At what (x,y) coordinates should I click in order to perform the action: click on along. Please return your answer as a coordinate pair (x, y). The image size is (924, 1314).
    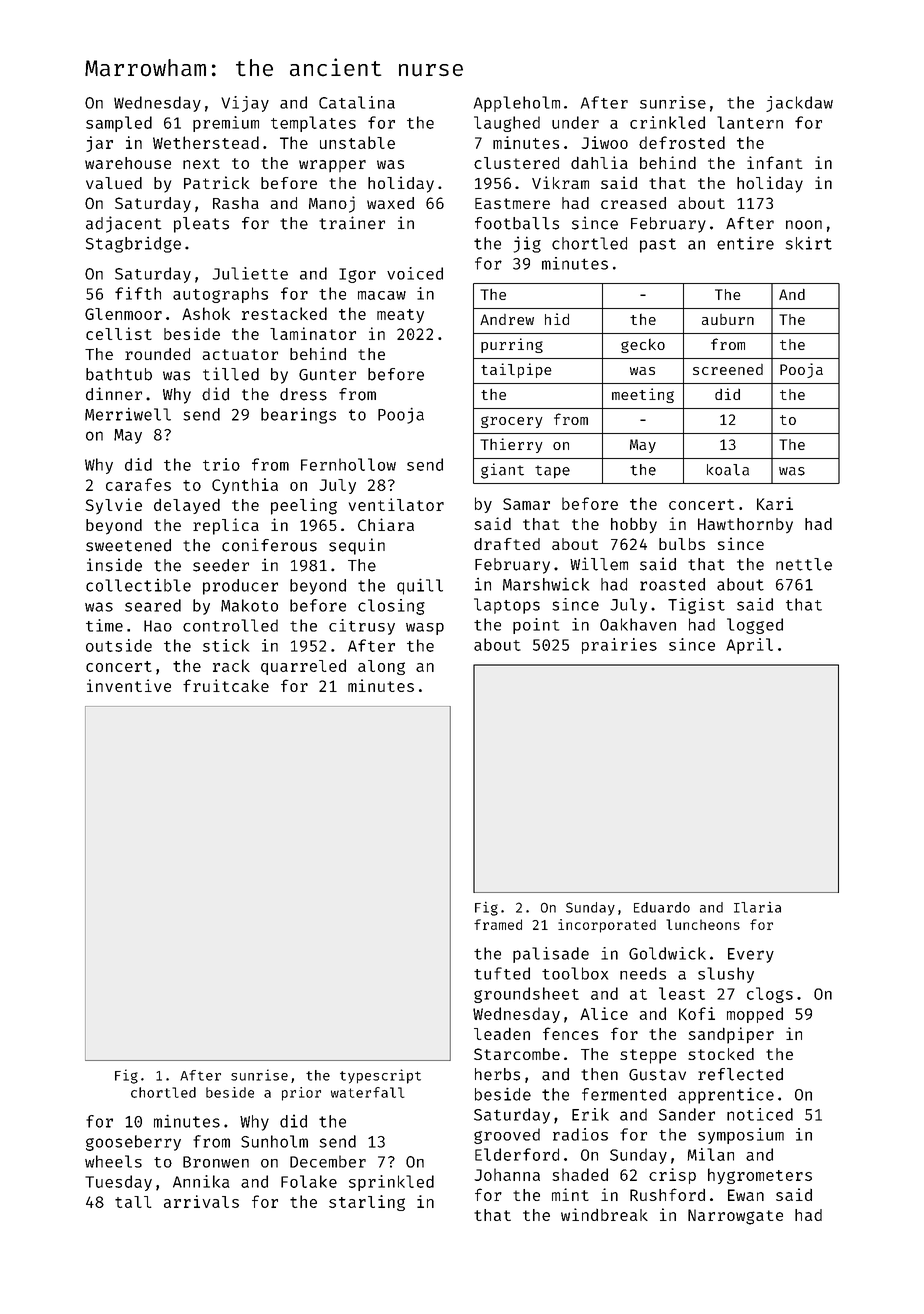
    Looking at the image, I should click on (381, 667).
